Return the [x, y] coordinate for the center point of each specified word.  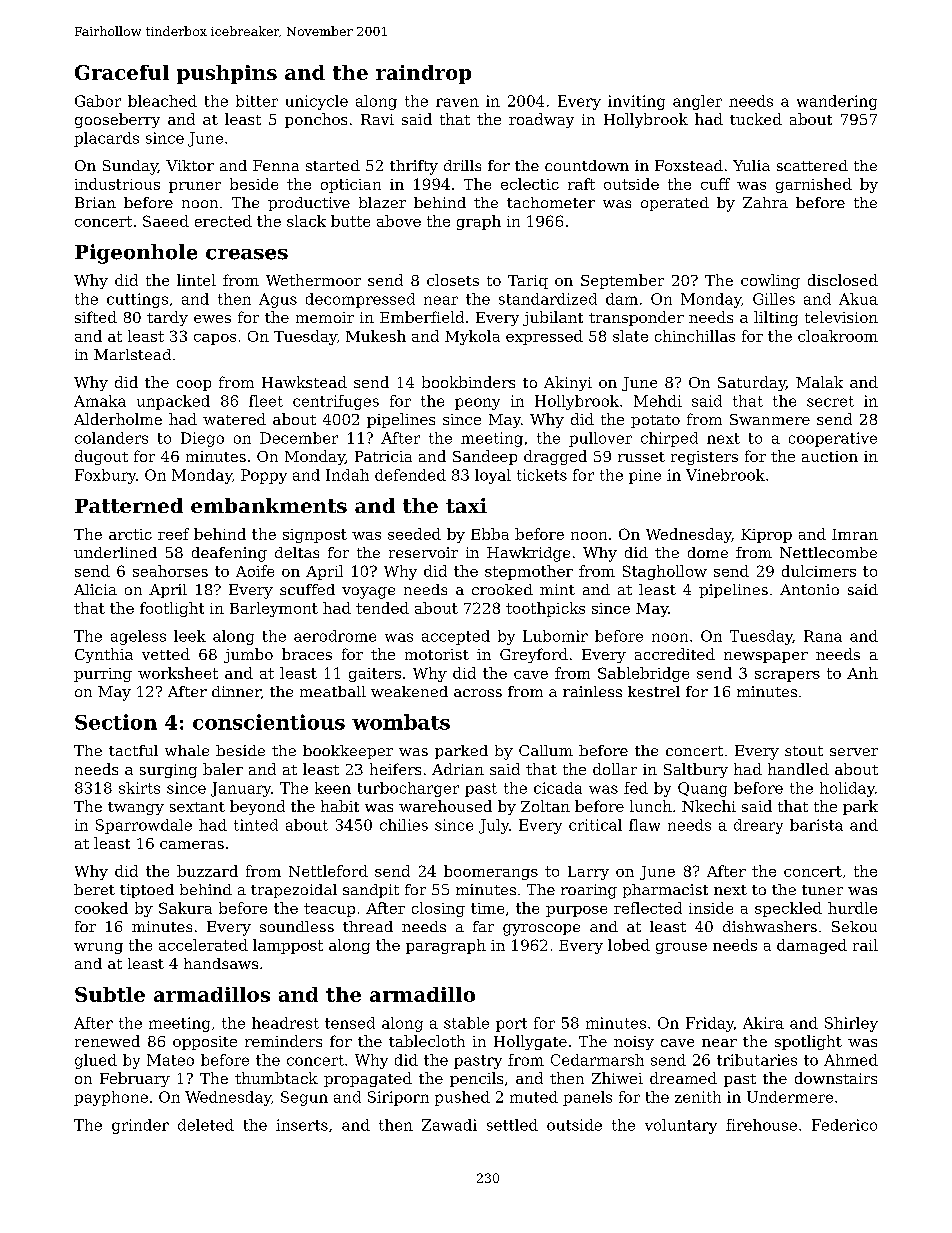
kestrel [654, 691]
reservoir [423, 552]
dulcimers [819, 571]
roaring [589, 891]
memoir [325, 317]
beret [94, 889]
